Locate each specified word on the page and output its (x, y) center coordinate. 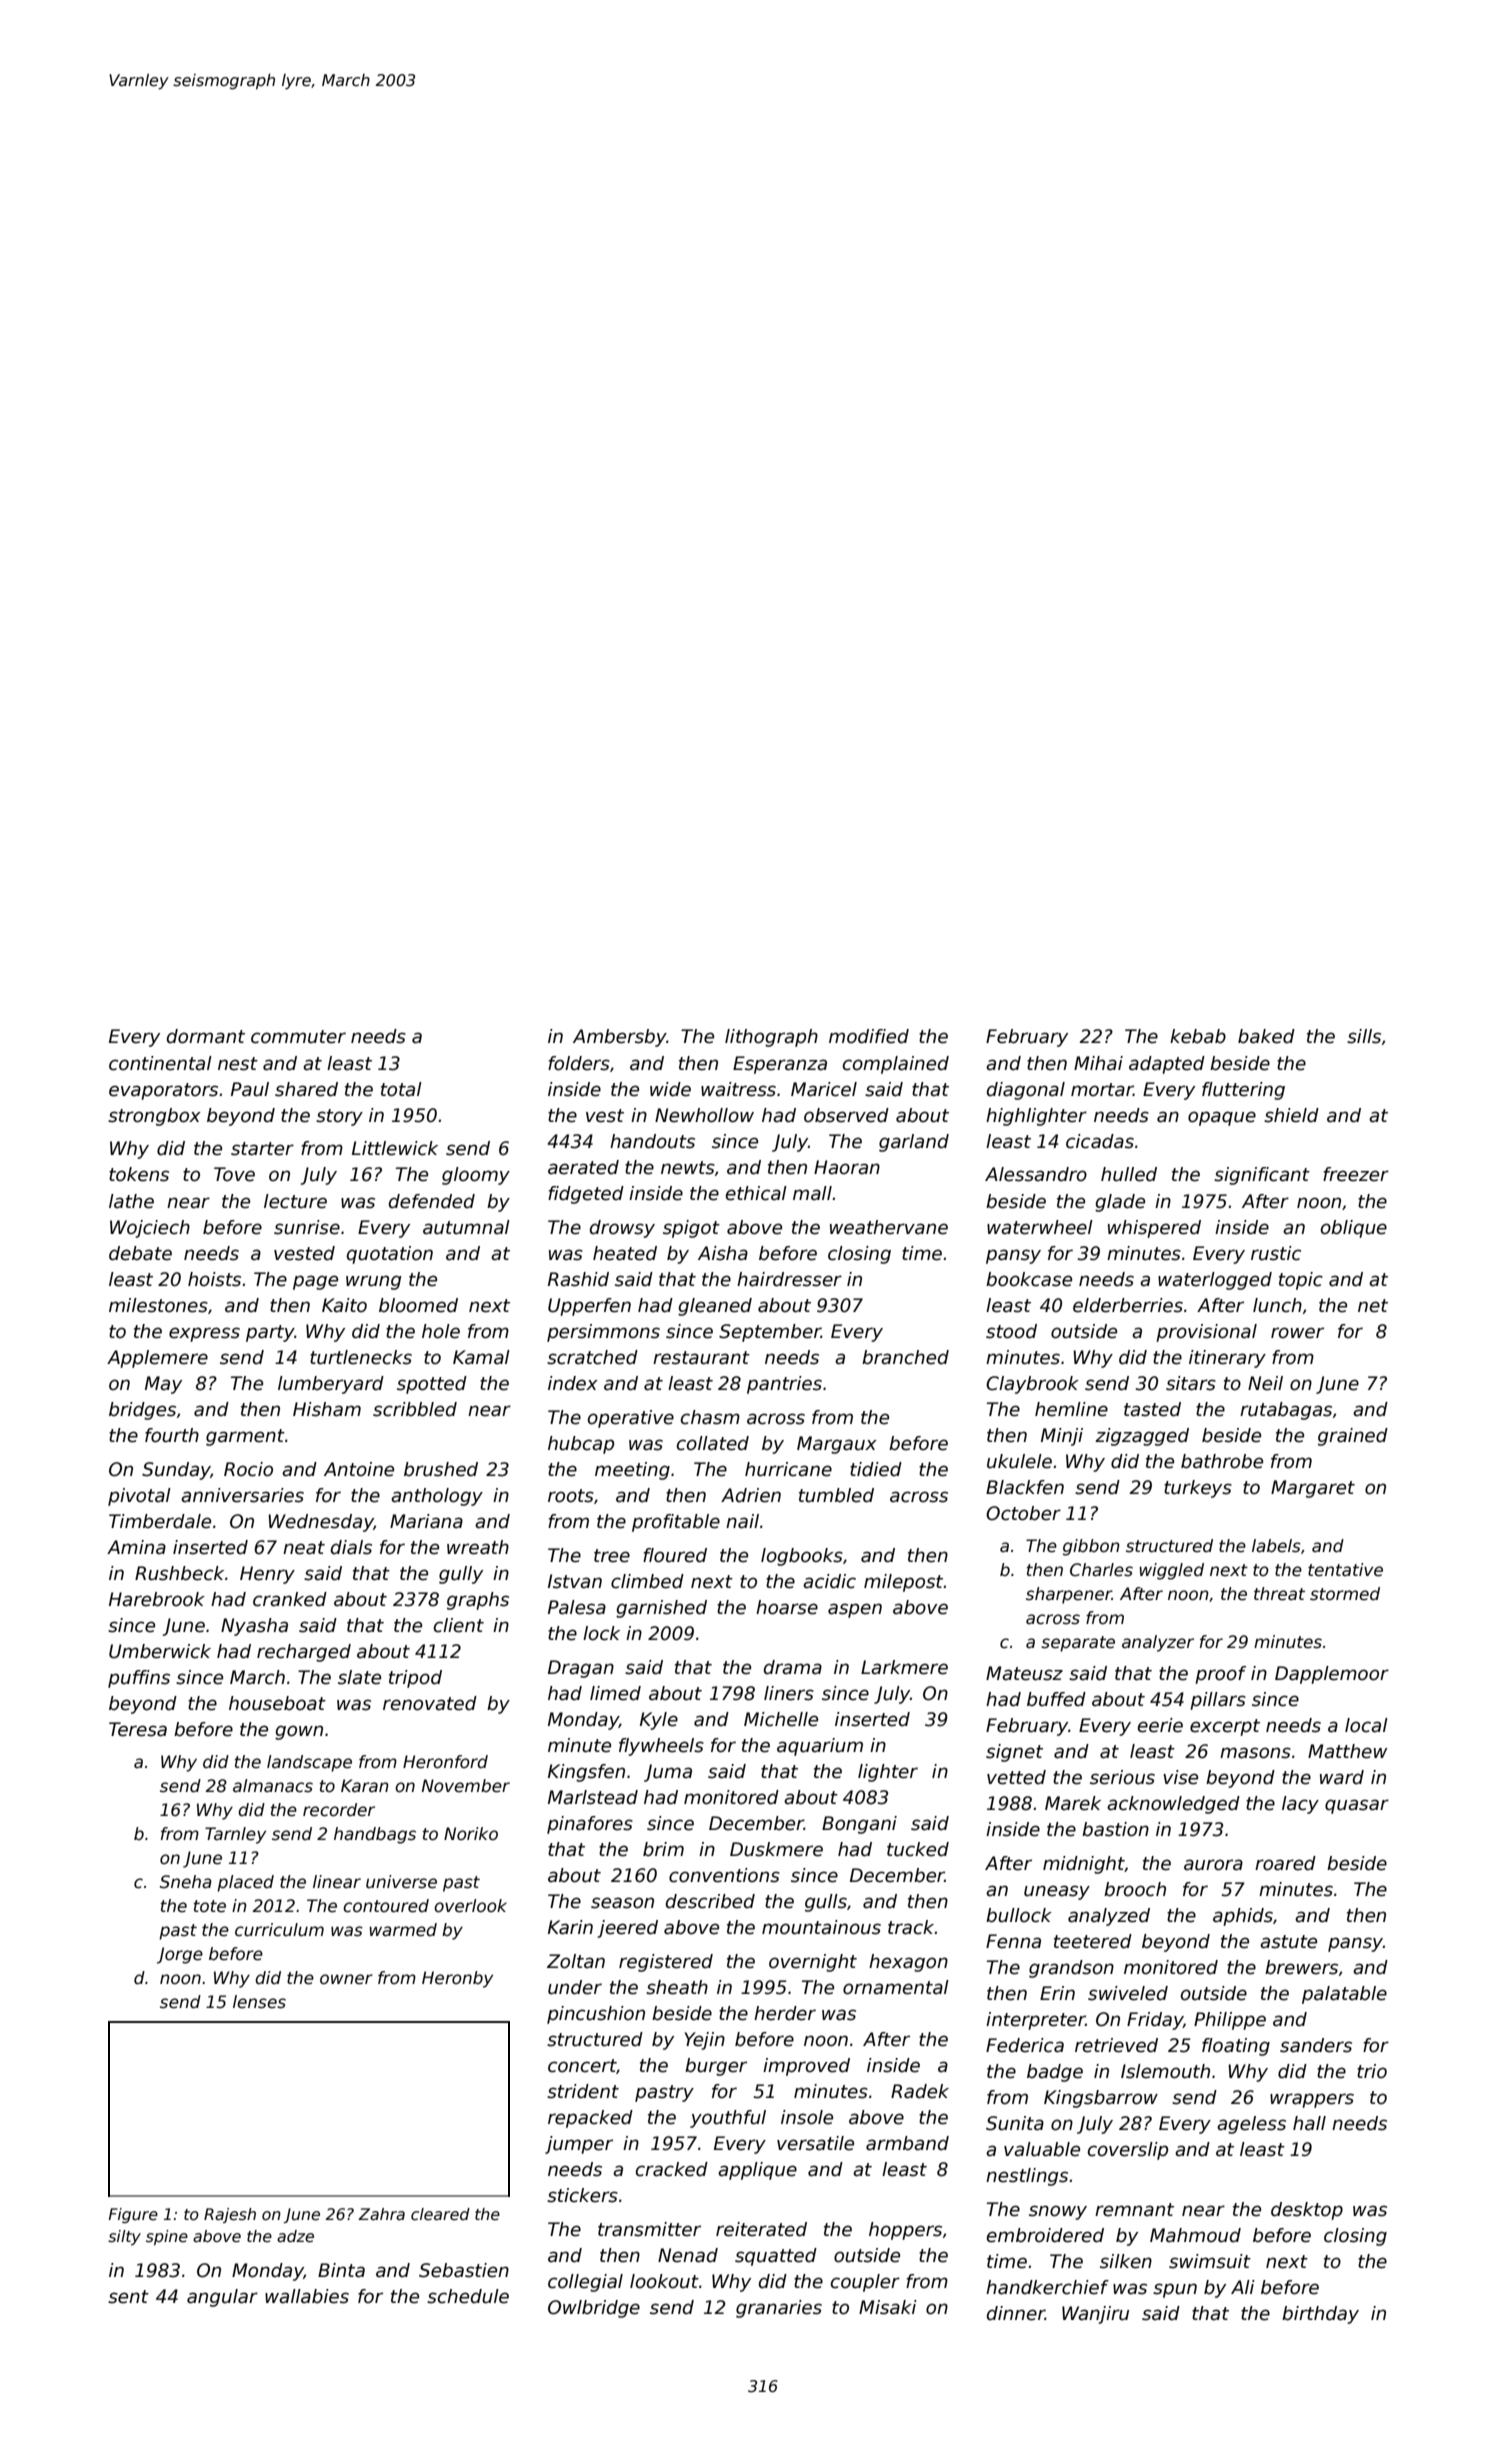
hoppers (905, 2231)
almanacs (273, 1786)
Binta (341, 2270)
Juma (668, 1773)
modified (869, 1036)
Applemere (157, 1359)
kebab (1198, 1036)
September (770, 1333)
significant (1262, 1176)
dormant (206, 1036)
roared (1285, 1863)
